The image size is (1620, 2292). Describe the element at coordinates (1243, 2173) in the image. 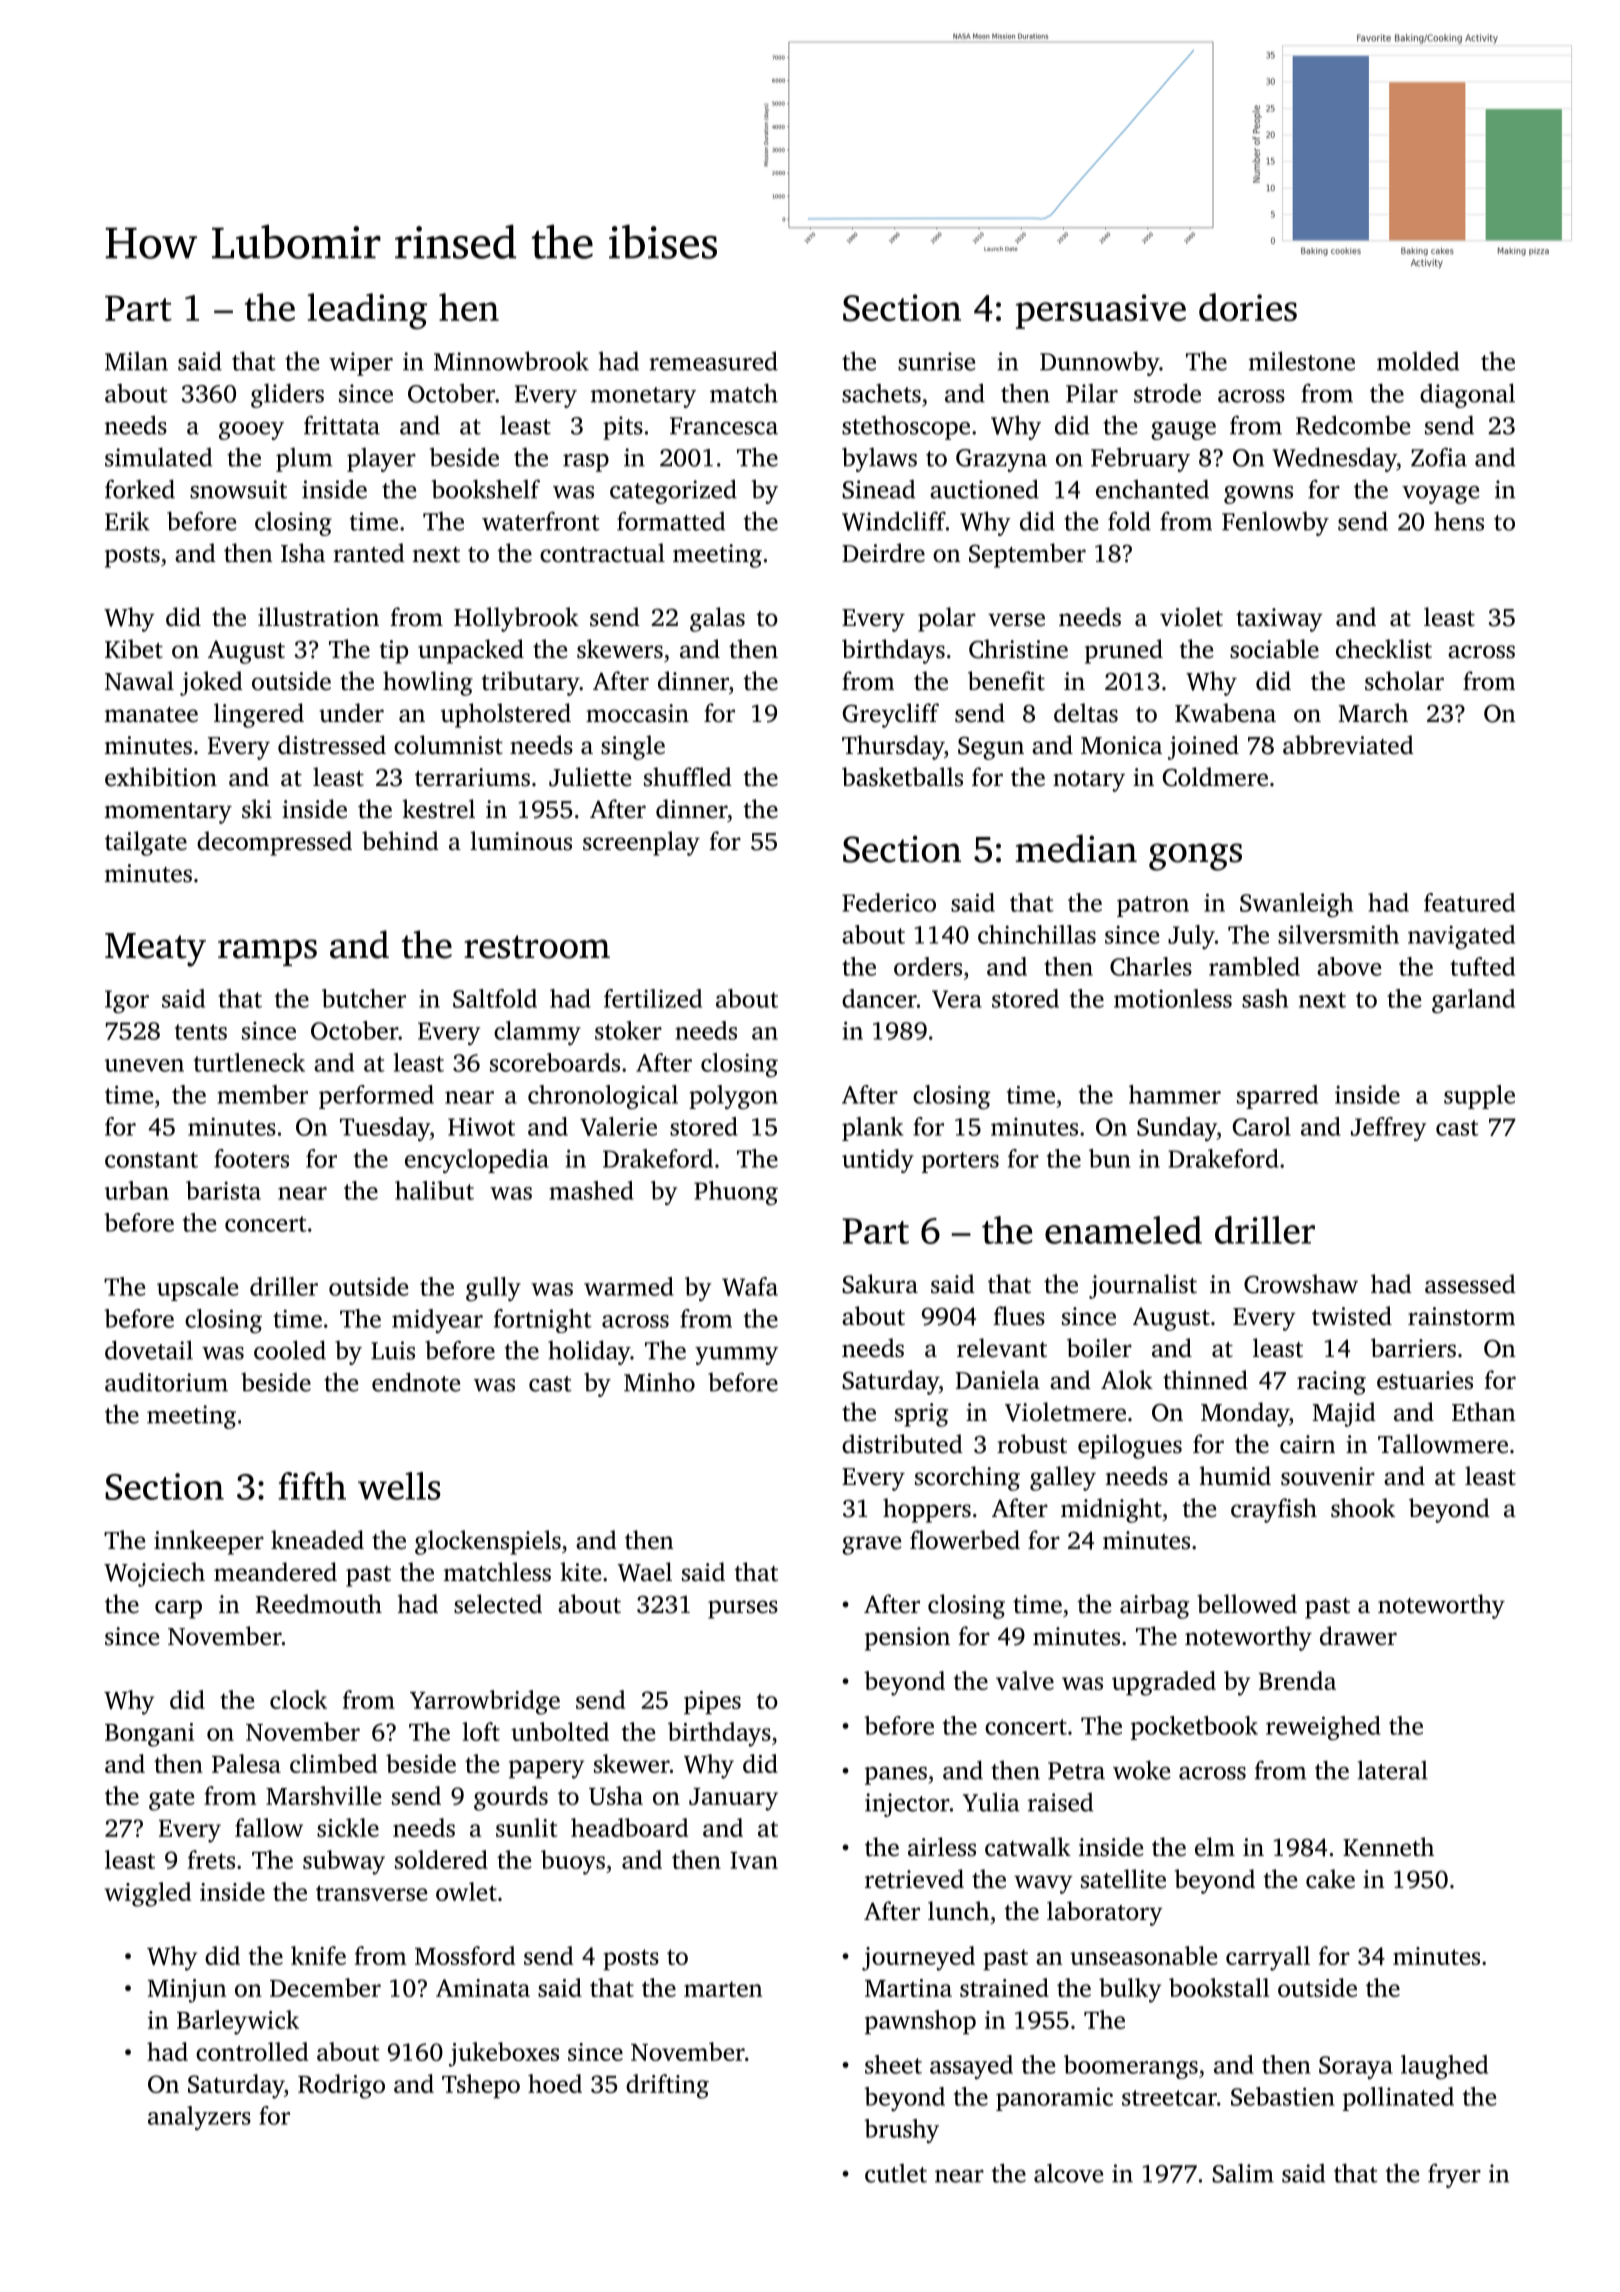

I see `Salim` at that location.
